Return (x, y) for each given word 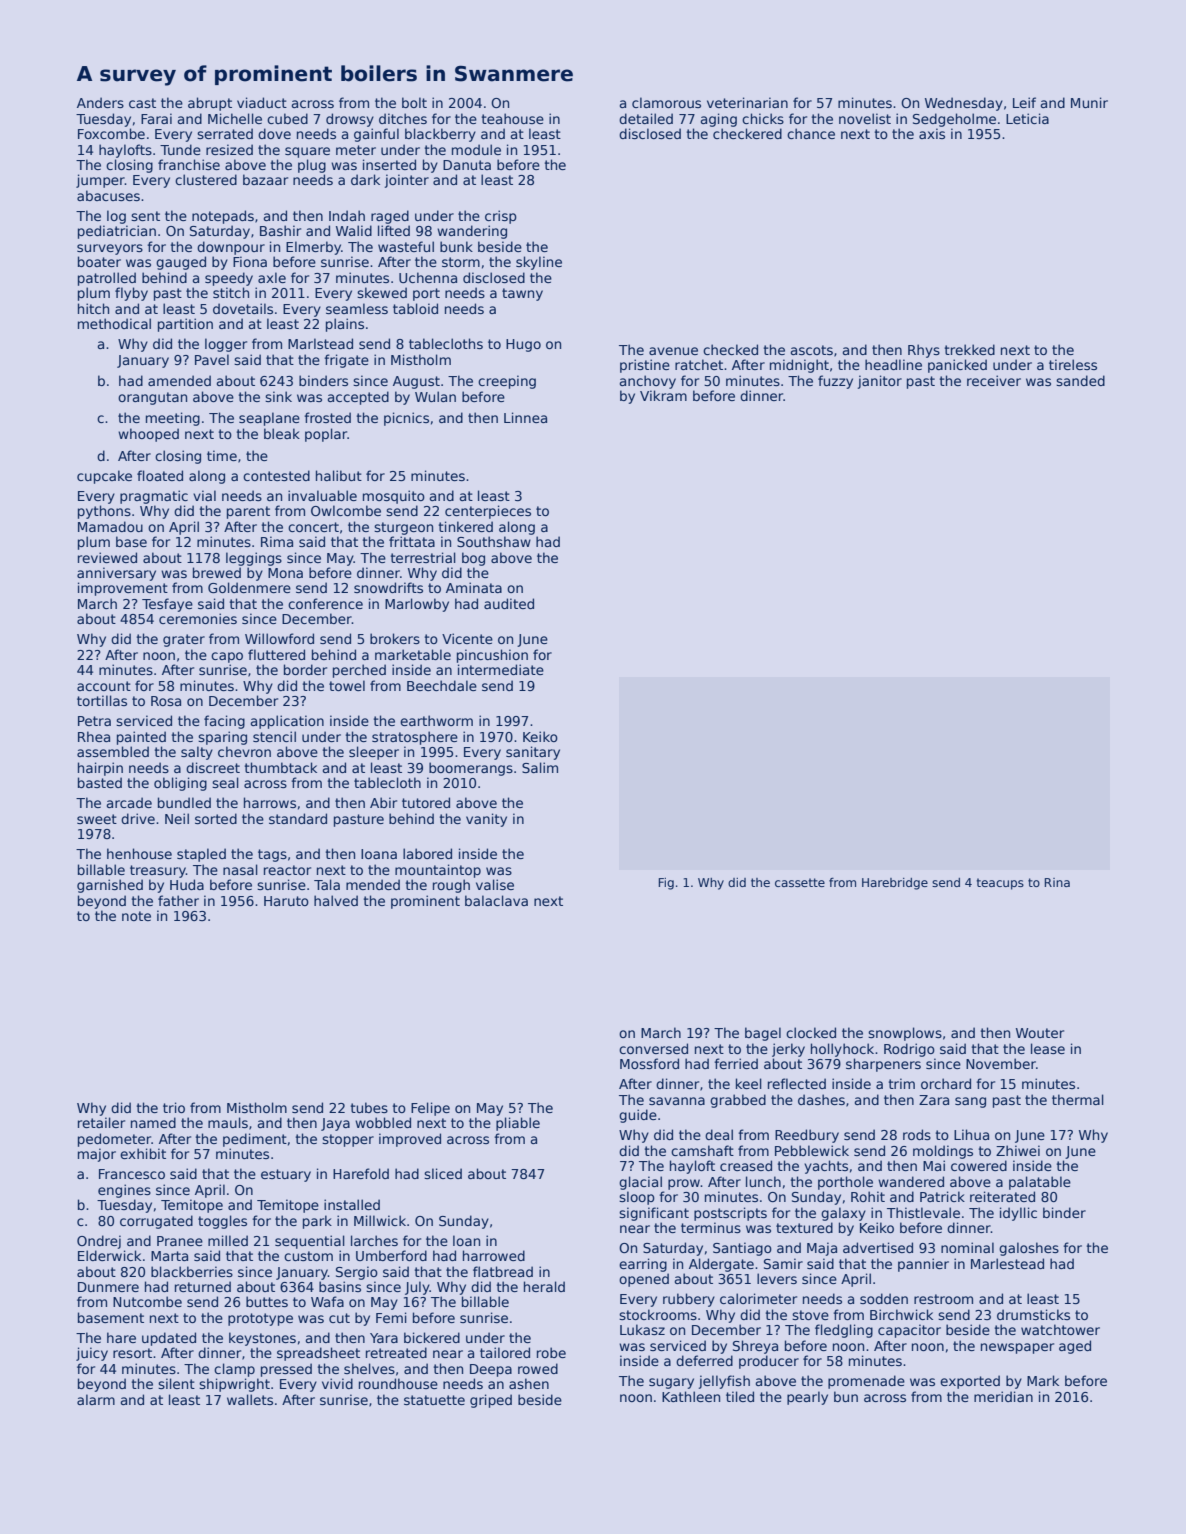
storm (461, 262)
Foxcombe (111, 133)
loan (466, 1240)
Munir (1089, 102)
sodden (884, 1298)
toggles (222, 1222)
